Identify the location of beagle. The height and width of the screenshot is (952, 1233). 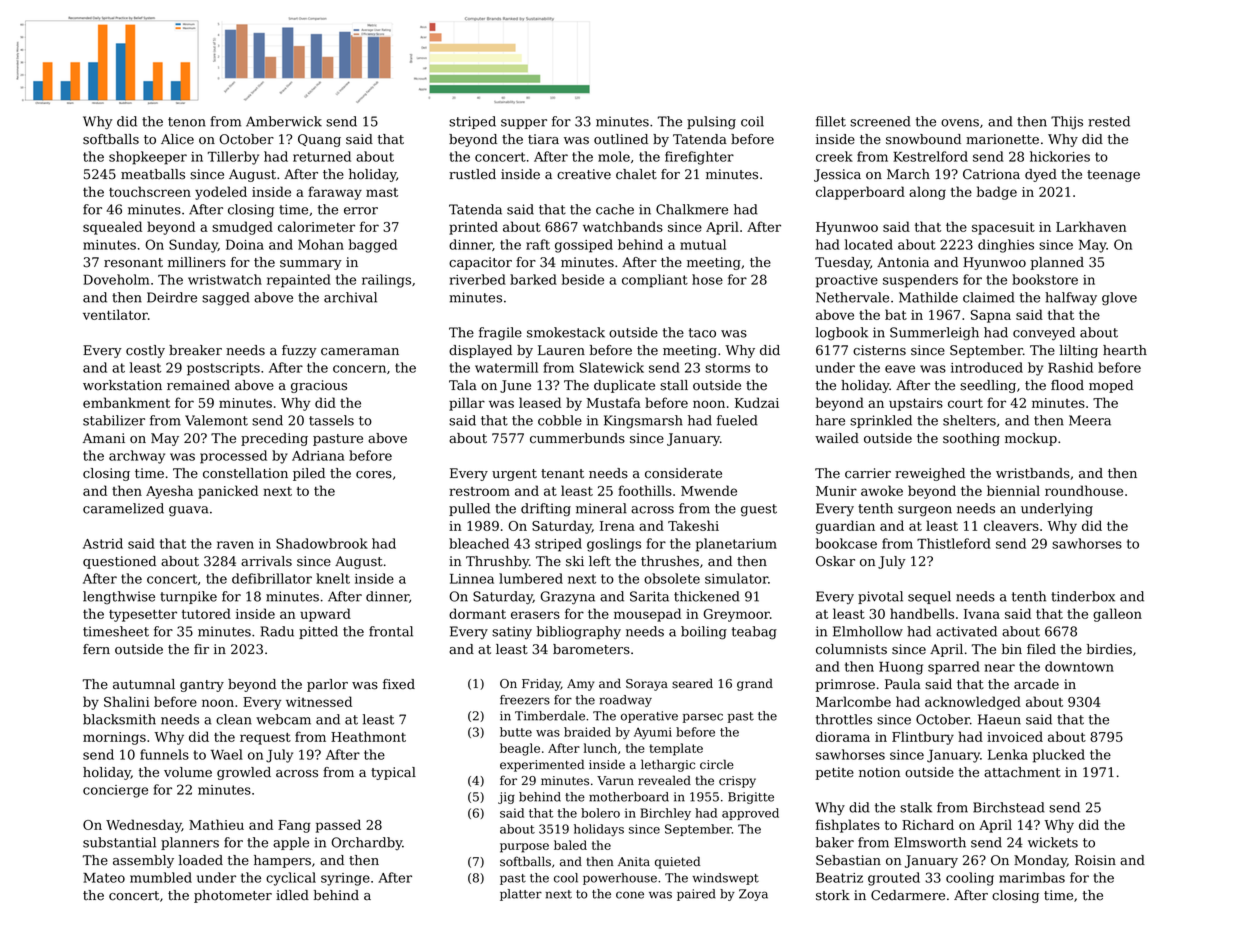
(520, 749).
